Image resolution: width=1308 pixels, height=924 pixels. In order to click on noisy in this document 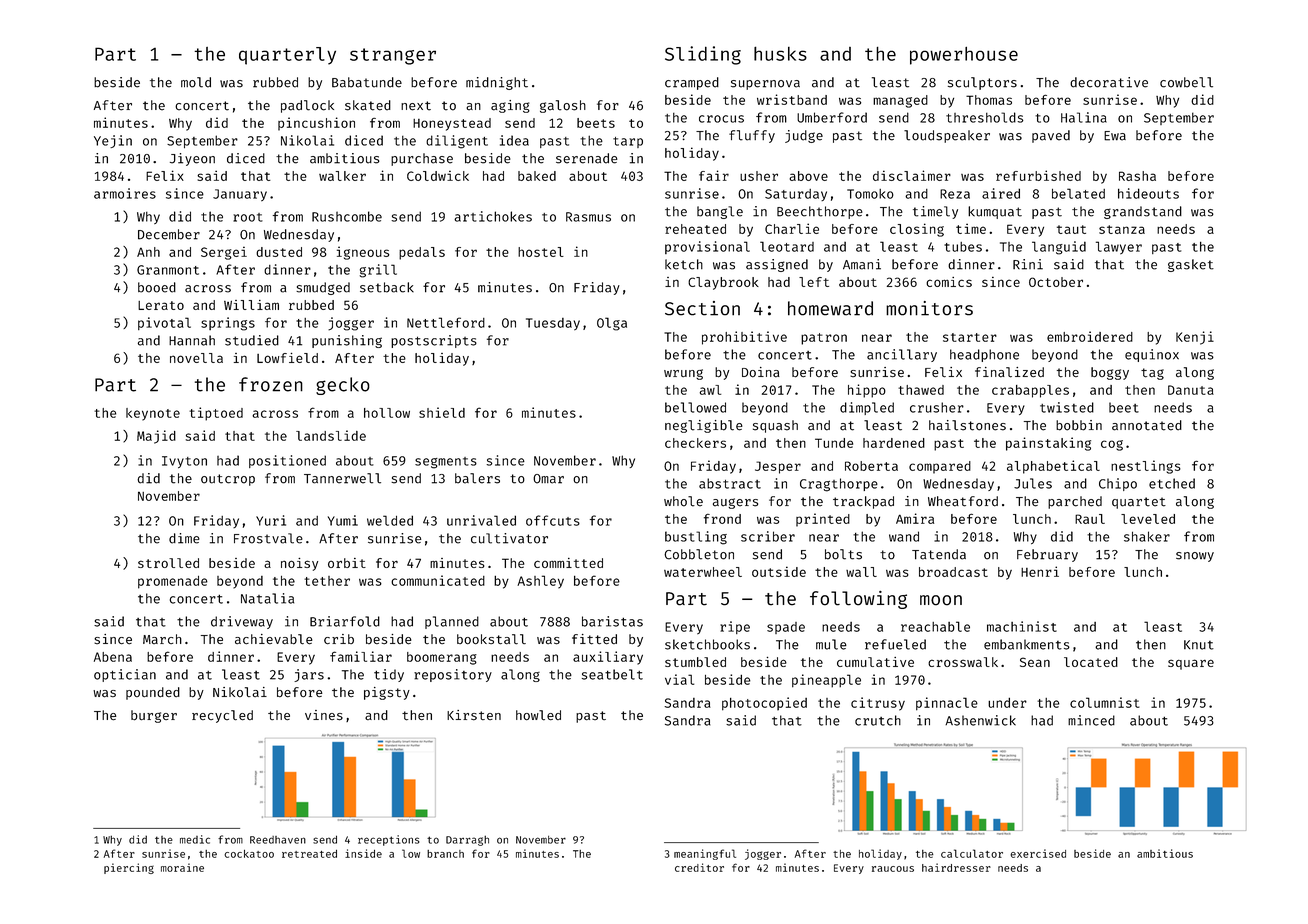, I will do `click(299, 564)`.
